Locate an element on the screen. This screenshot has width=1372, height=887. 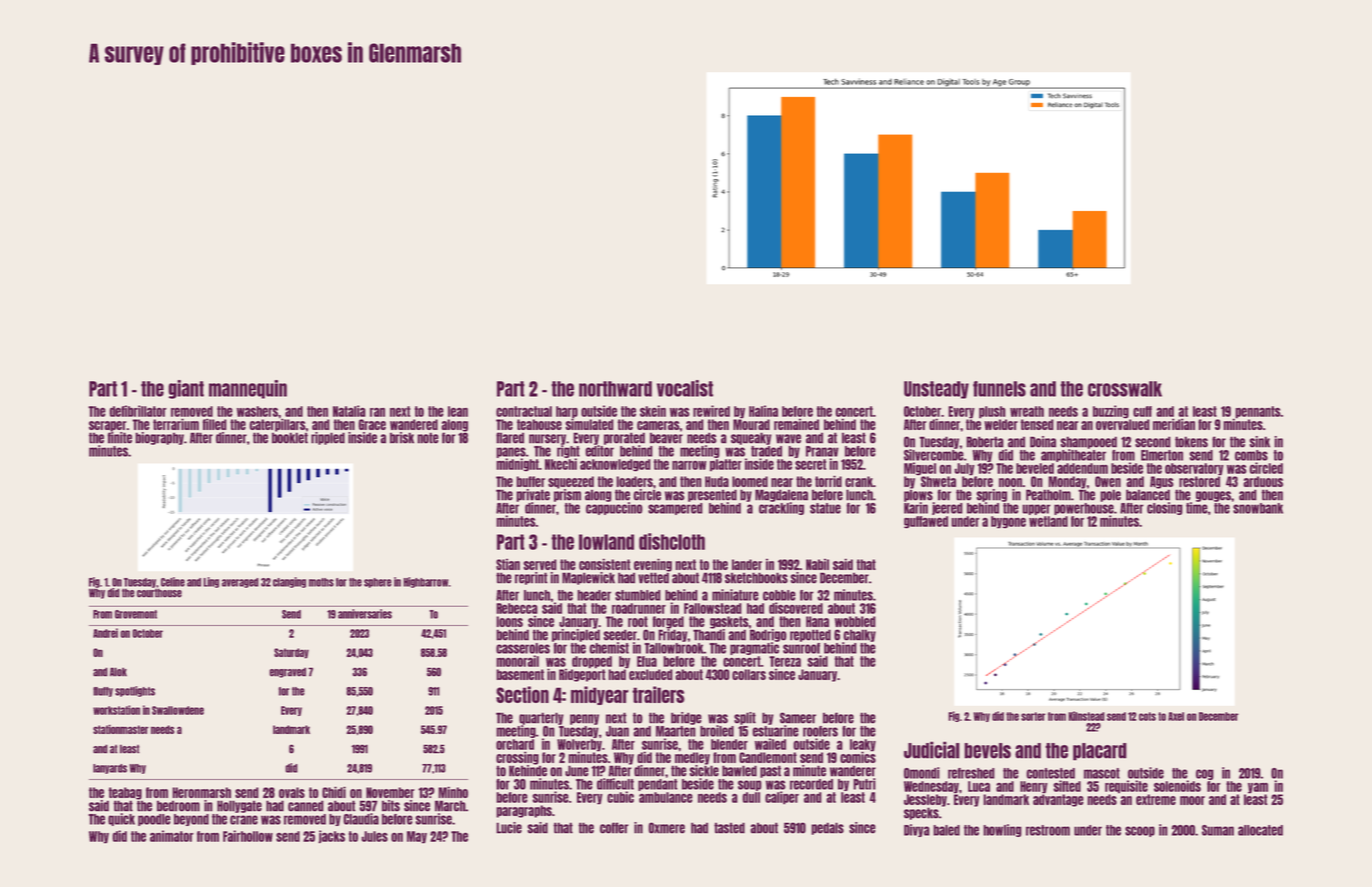
bygone is located at coordinates (1008, 522).
